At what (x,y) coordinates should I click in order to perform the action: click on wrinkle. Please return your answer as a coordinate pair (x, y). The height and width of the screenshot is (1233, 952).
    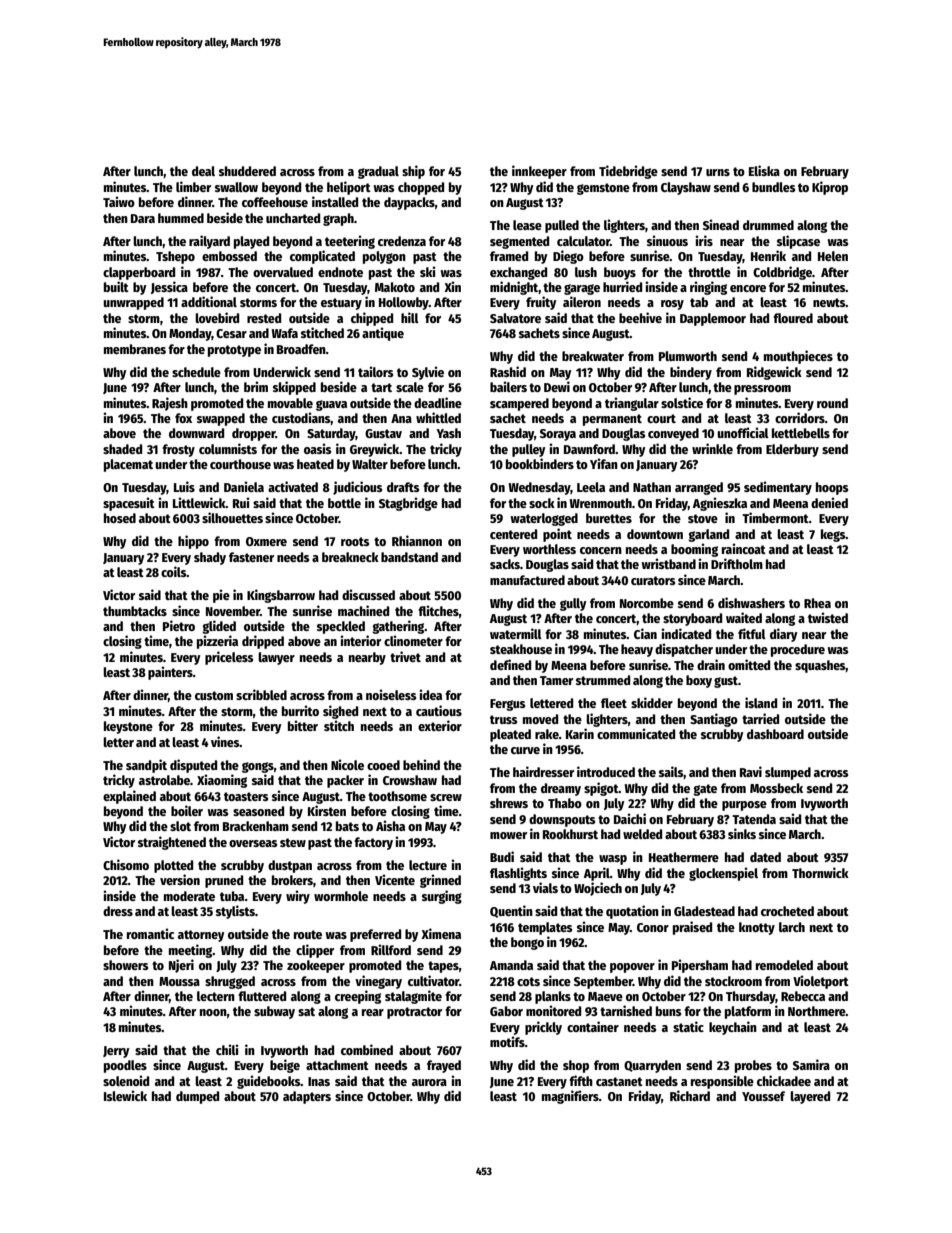
    Looking at the image, I should click on (712, 448).
